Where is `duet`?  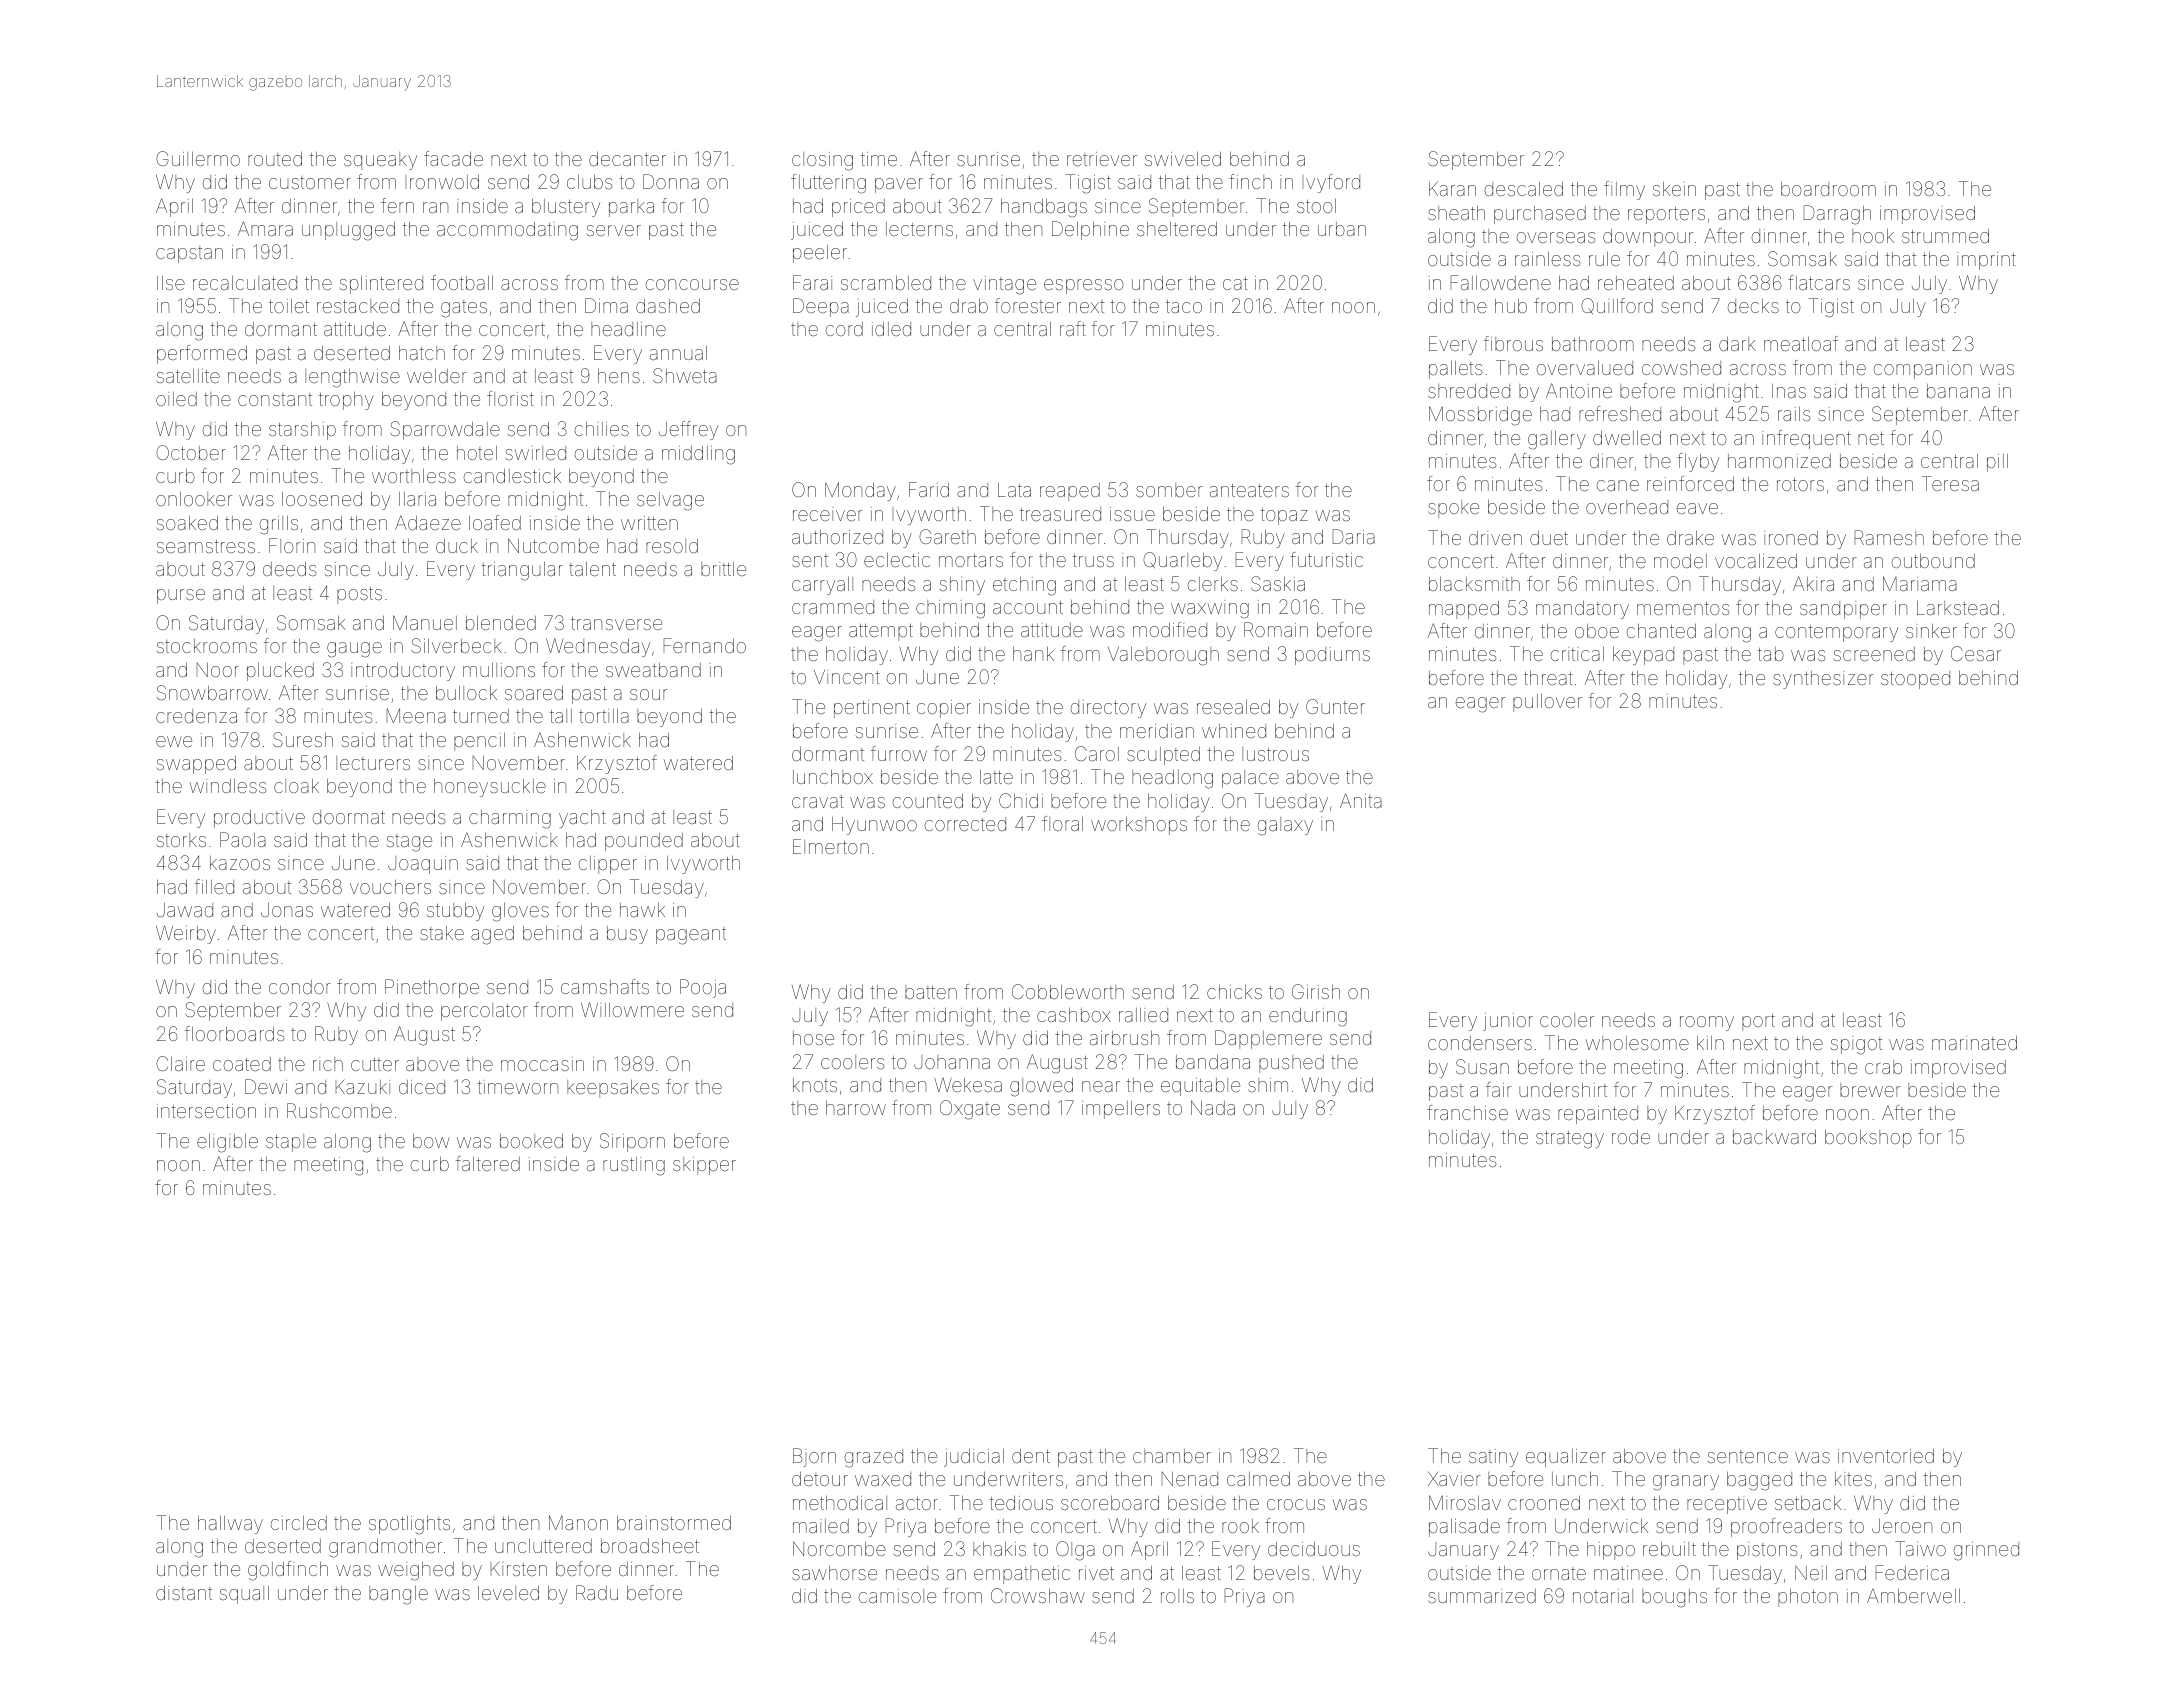 duet is located at coordinates (1549, 538).
